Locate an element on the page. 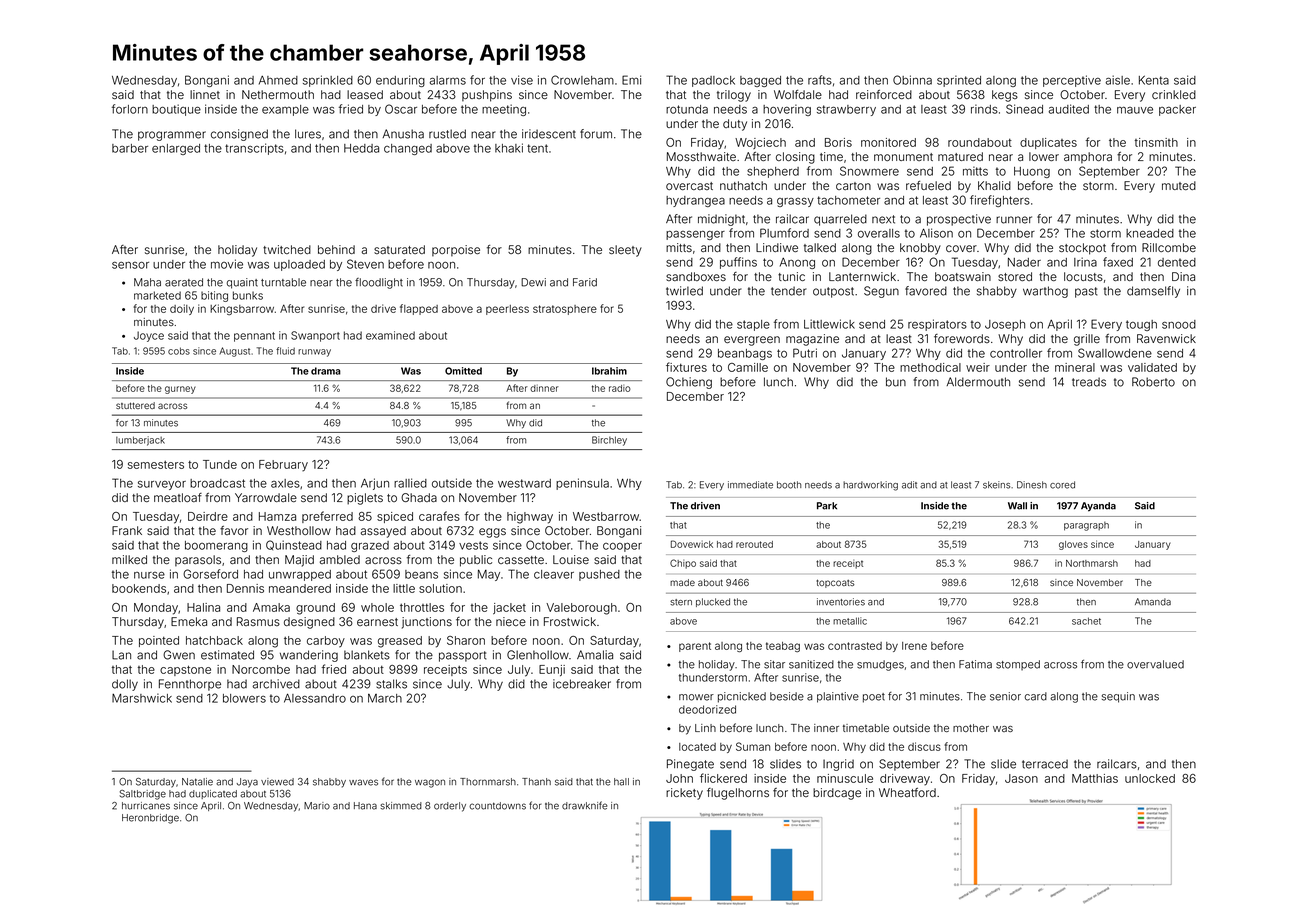 This page has width=1308, height=924. Farid is located at coordinates (585, 282).
